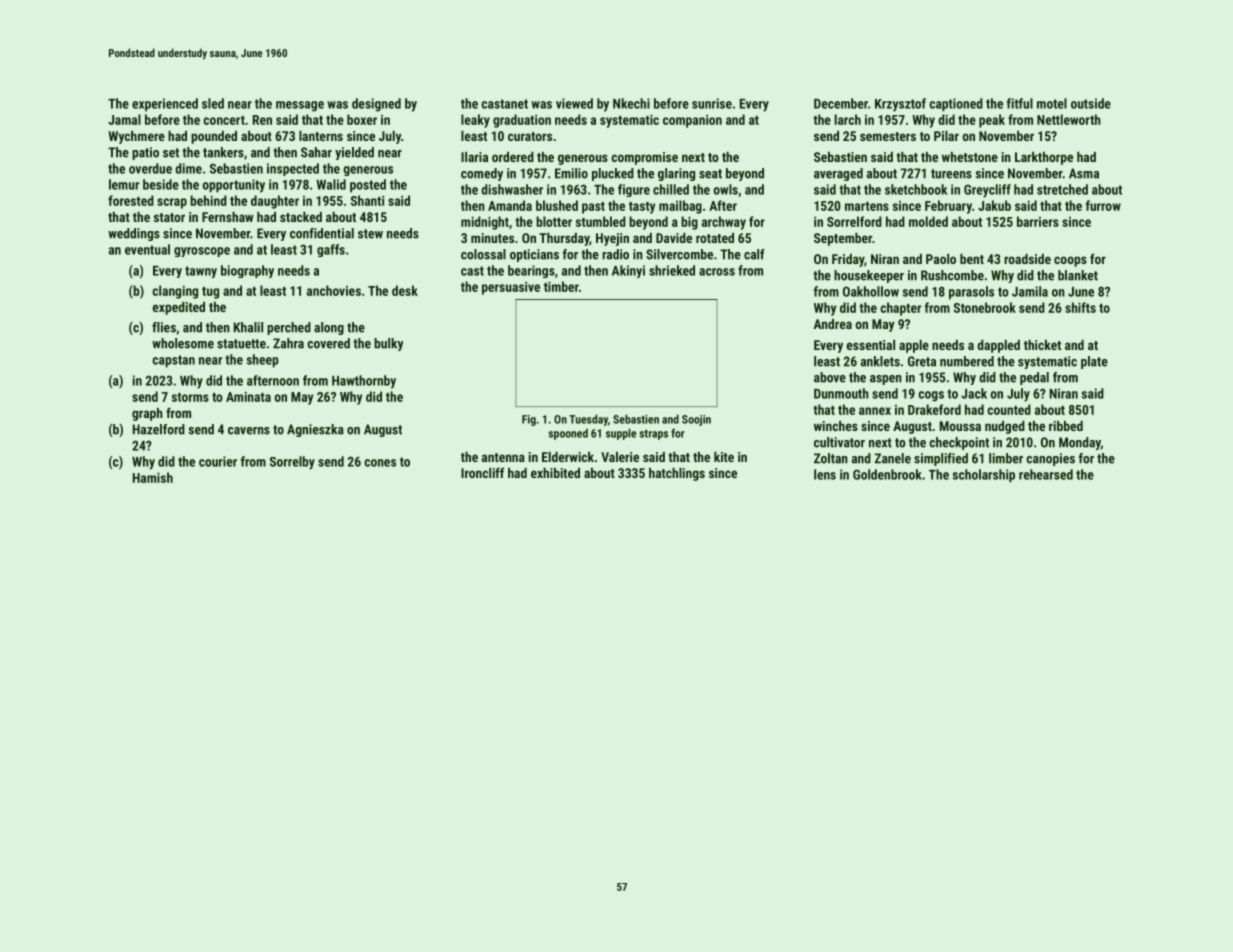  What do you see at coordinates (485, 223) in the image?
I see `midnight` at bounding box center [485, 223].
